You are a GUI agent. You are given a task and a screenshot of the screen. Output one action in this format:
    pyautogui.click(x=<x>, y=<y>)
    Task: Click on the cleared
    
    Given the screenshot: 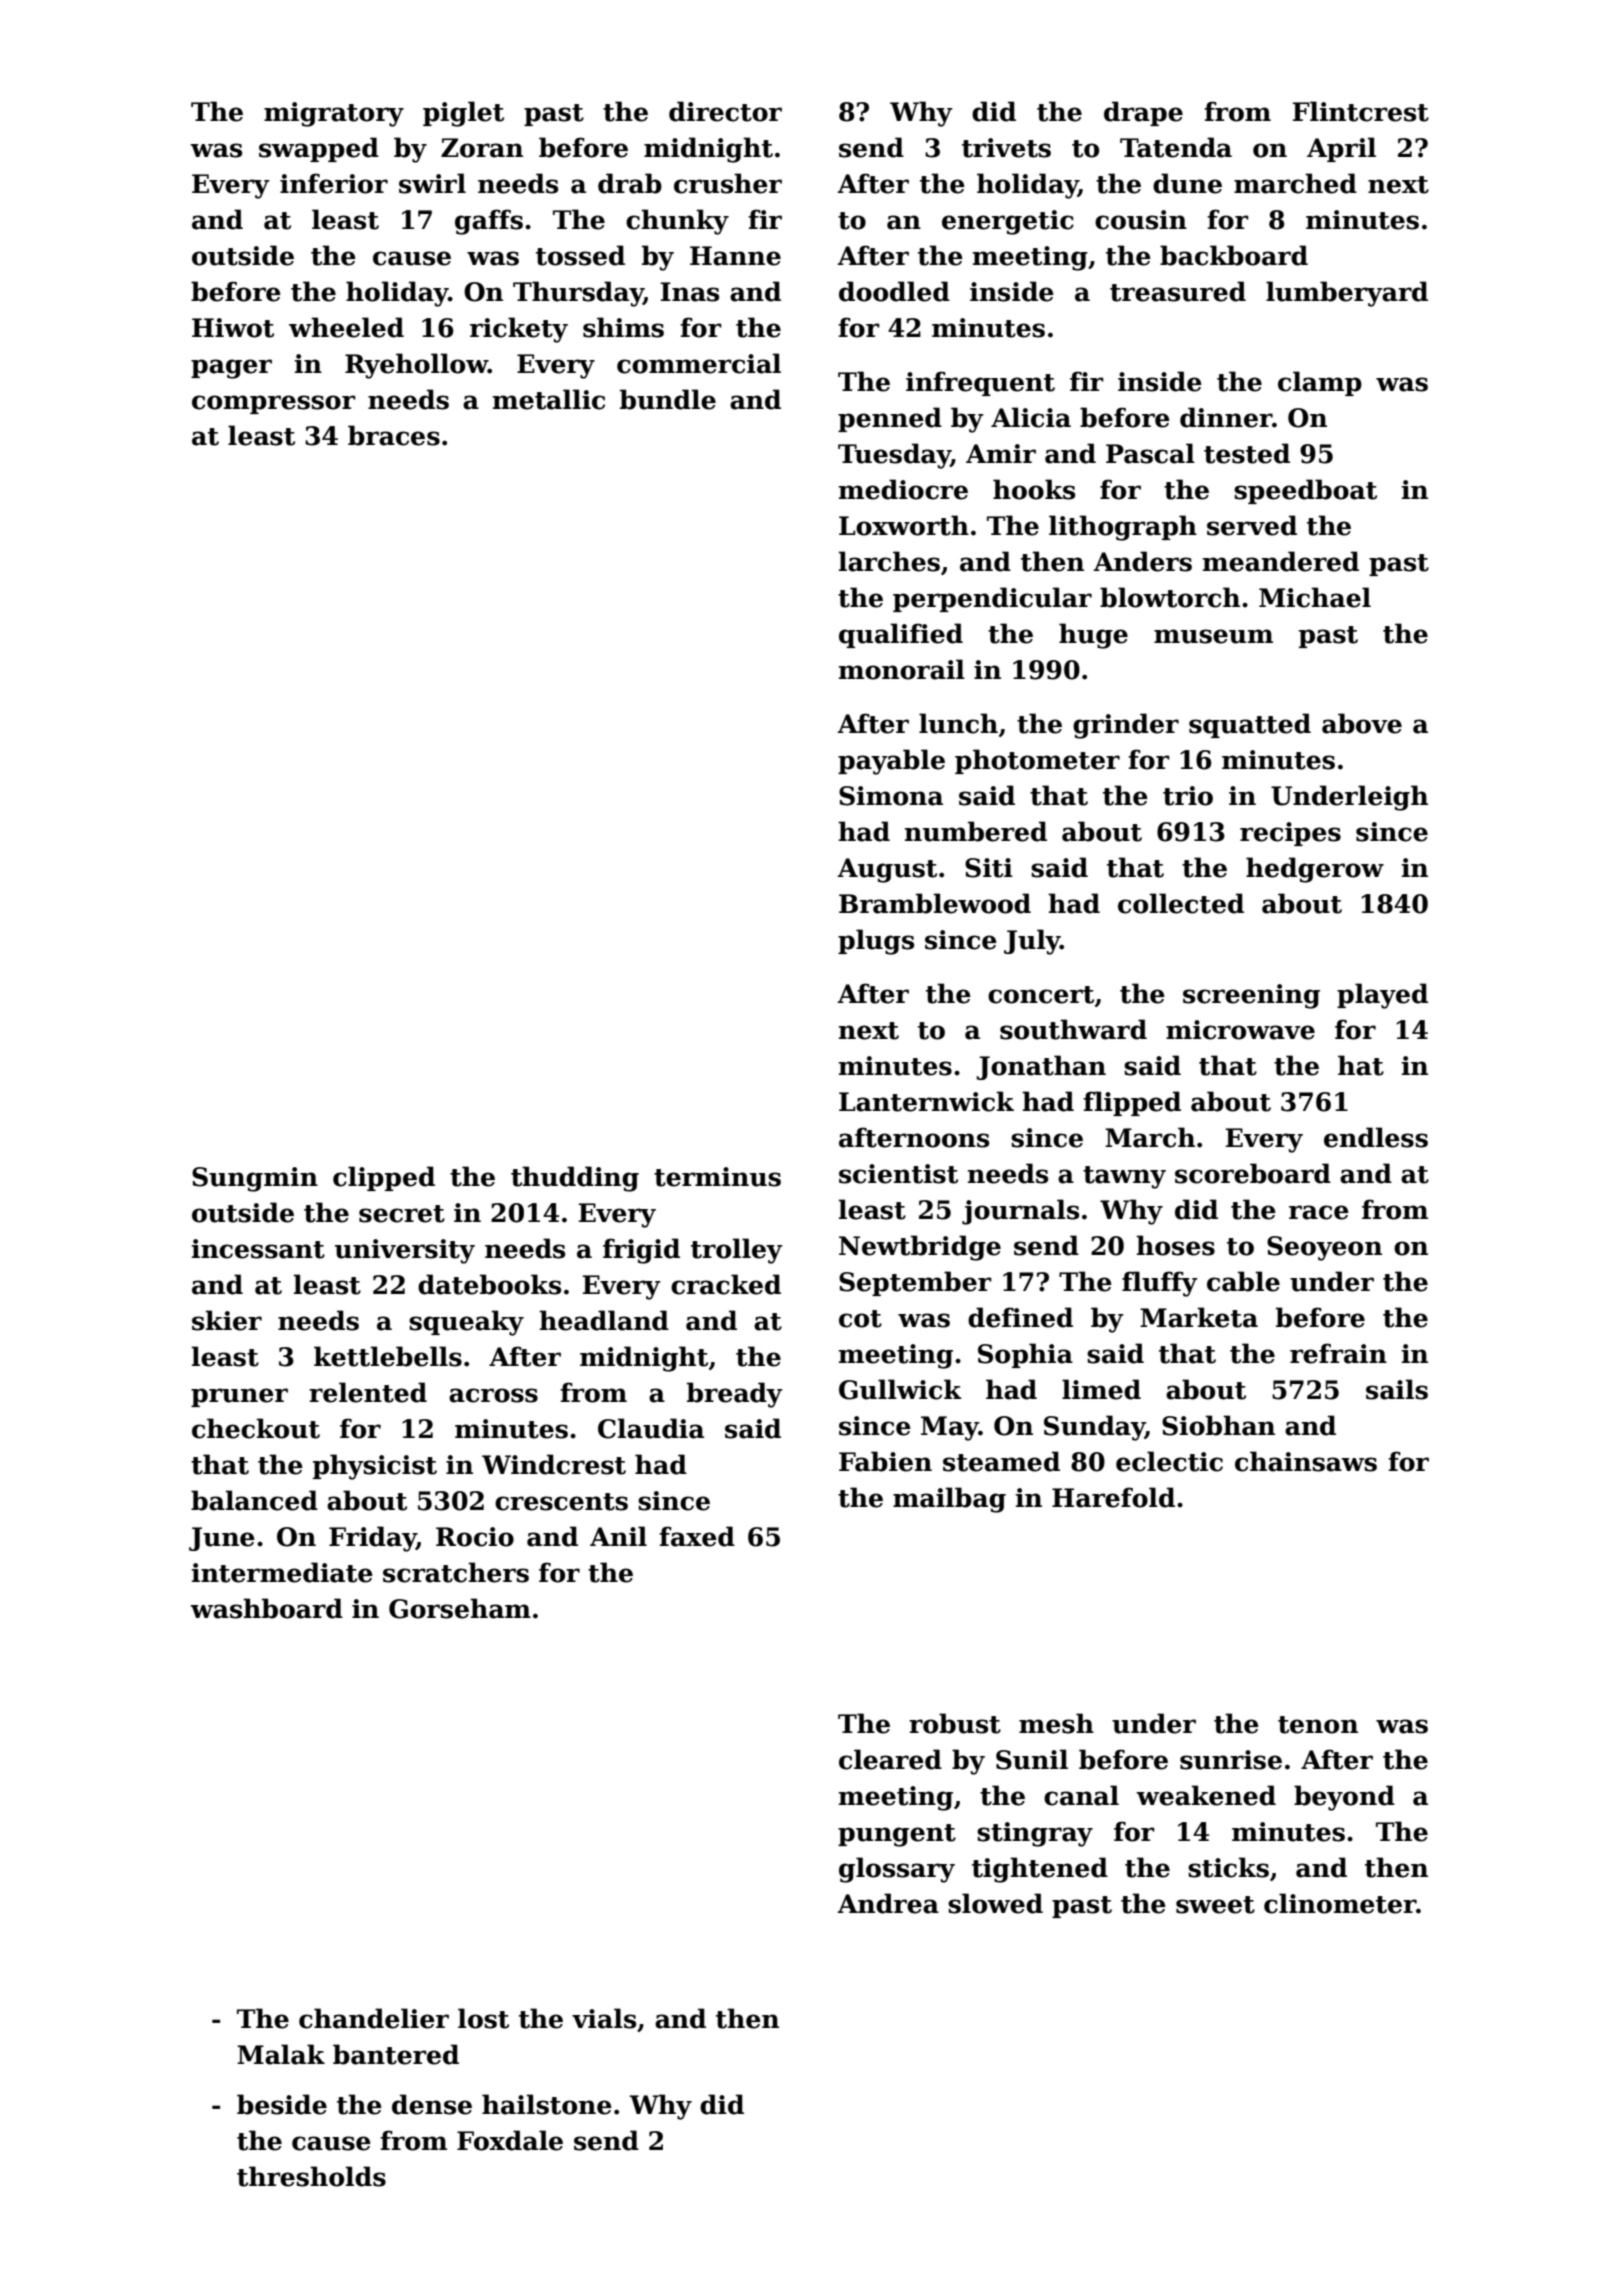 What is the action you would take?
    pyautogui.click(x=890, y=1759)
